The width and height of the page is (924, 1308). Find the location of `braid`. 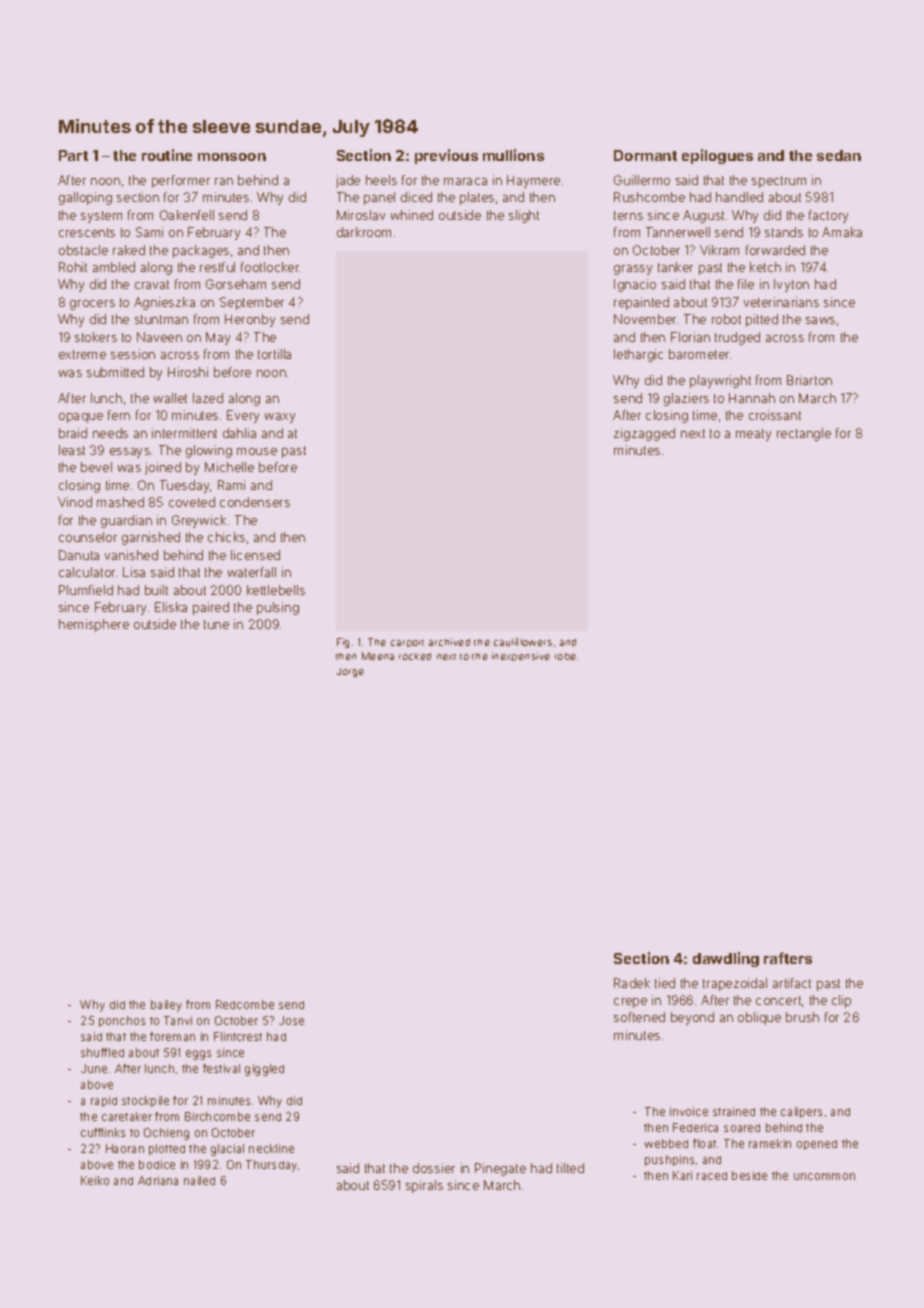

braid is located at coordinates (73, 433).
